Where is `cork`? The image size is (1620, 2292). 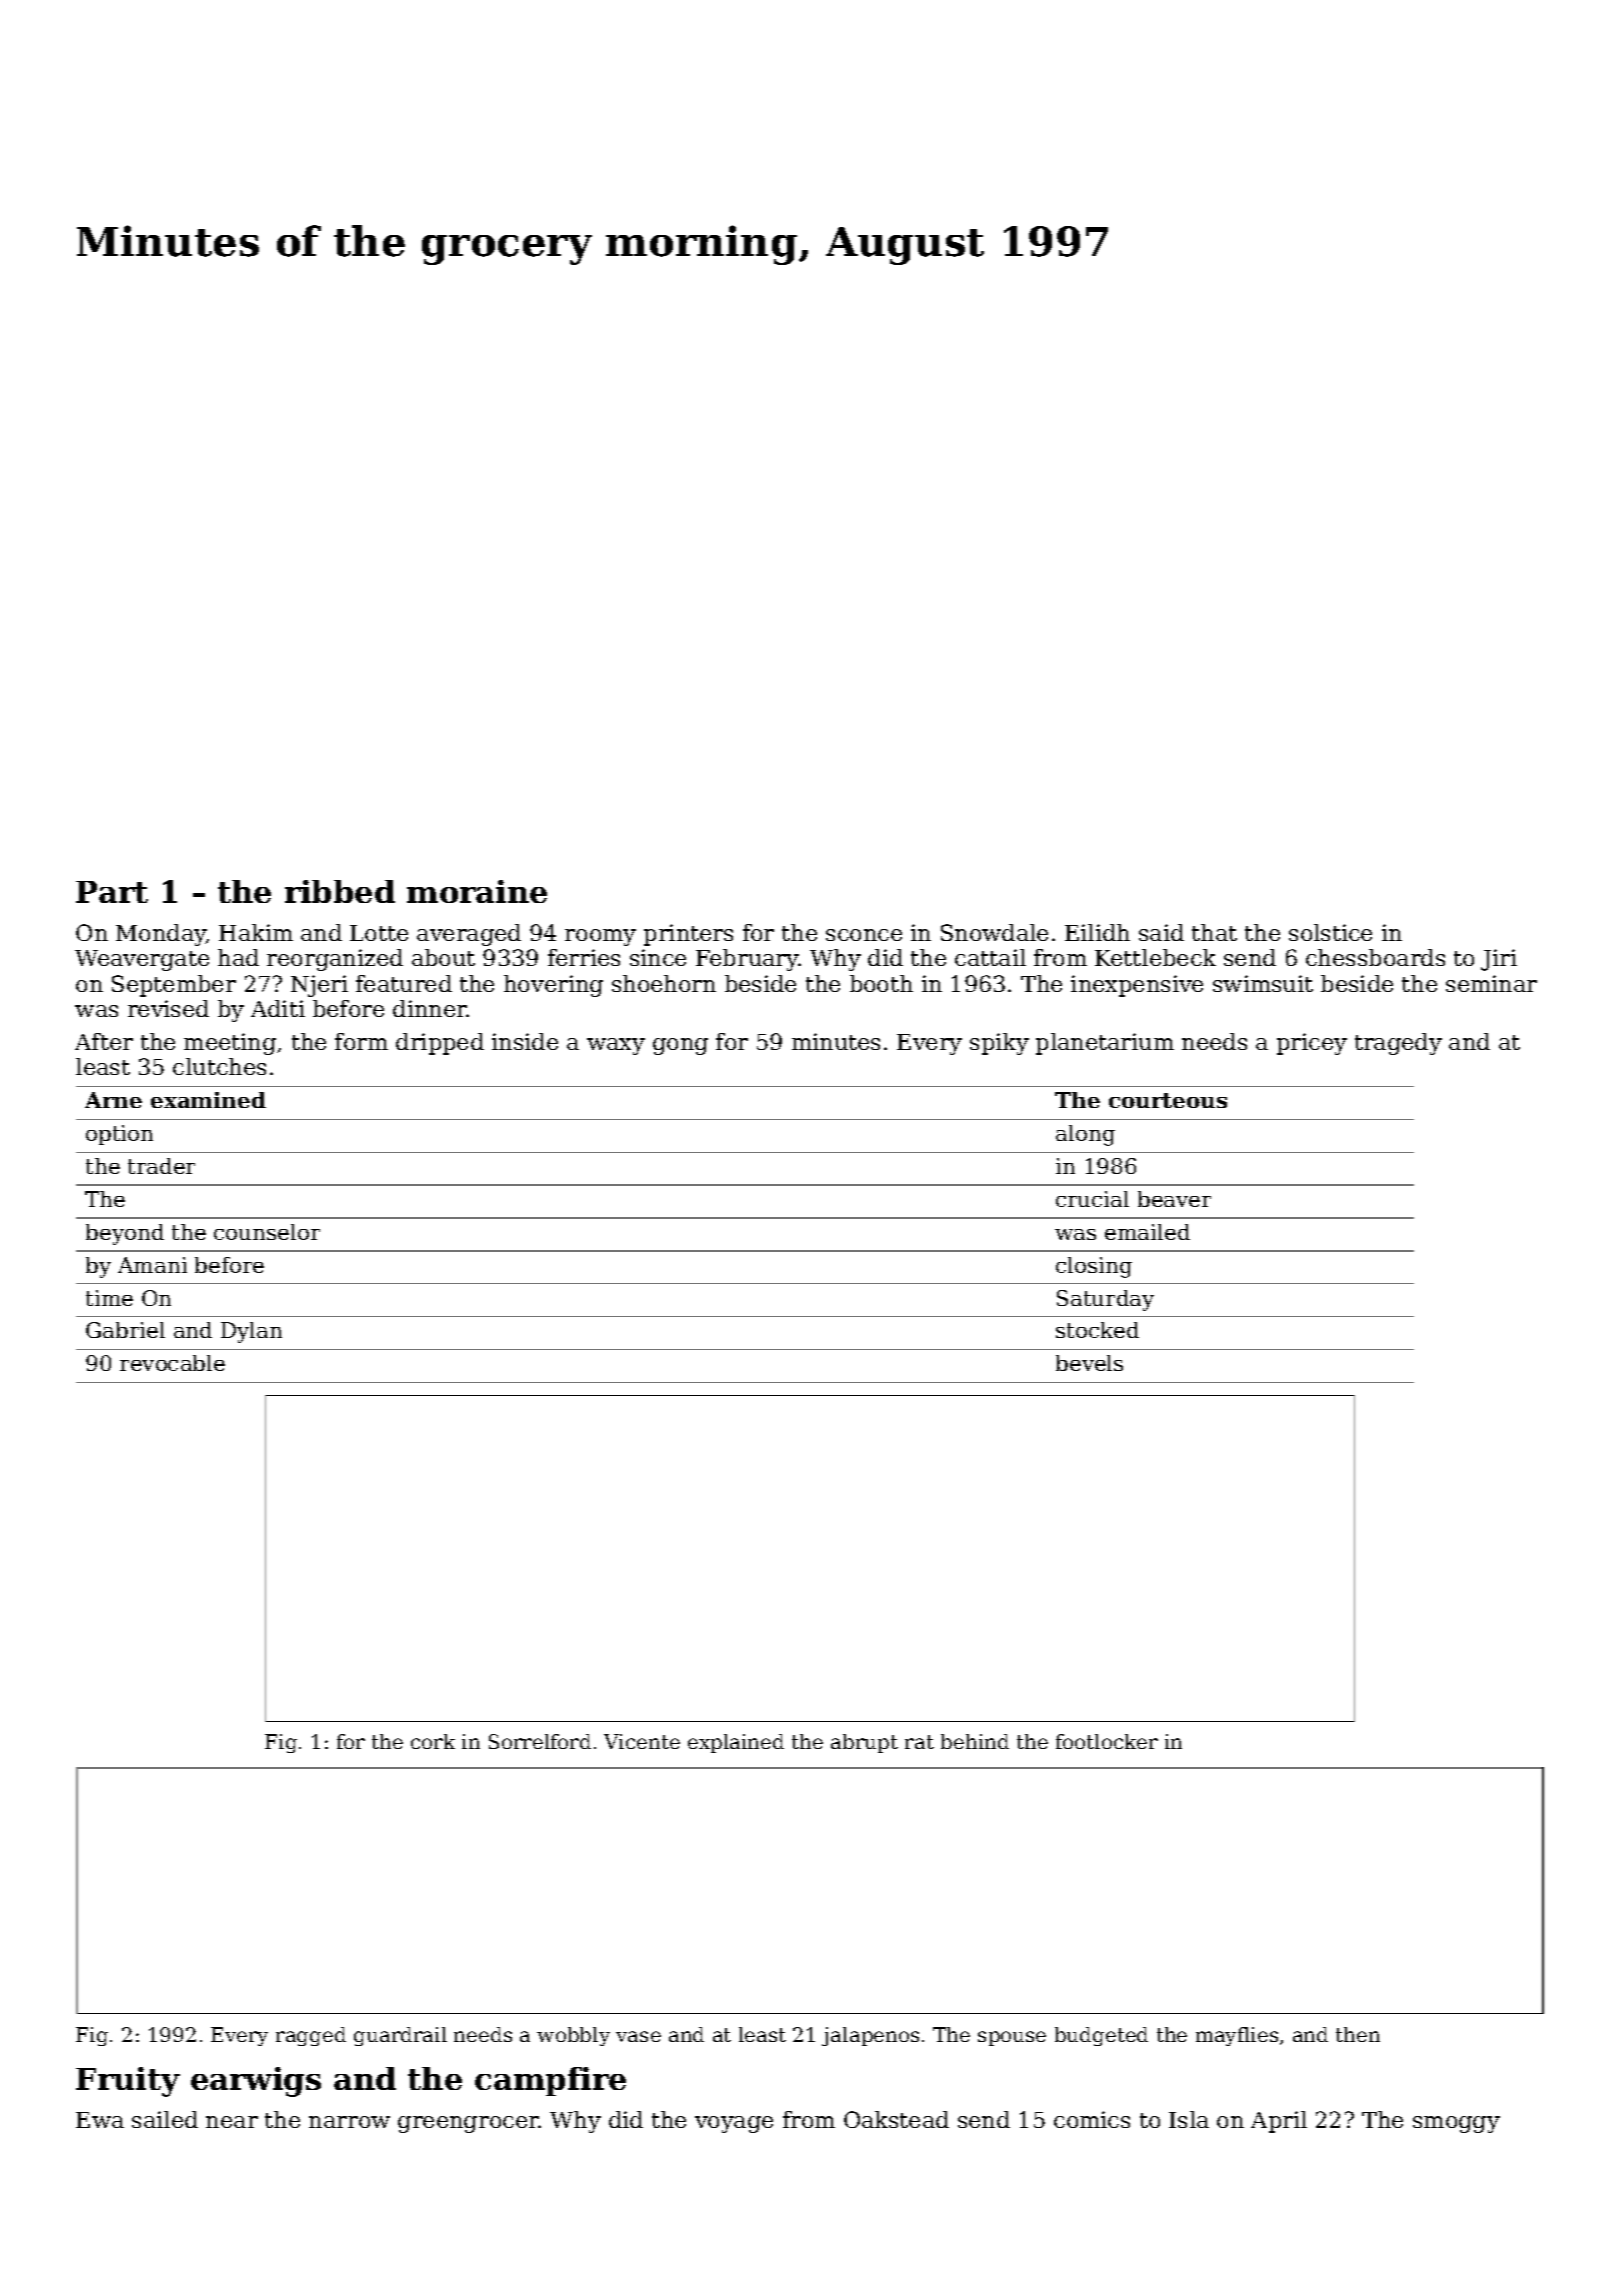 cork is located at coordinates (433, 1741).
